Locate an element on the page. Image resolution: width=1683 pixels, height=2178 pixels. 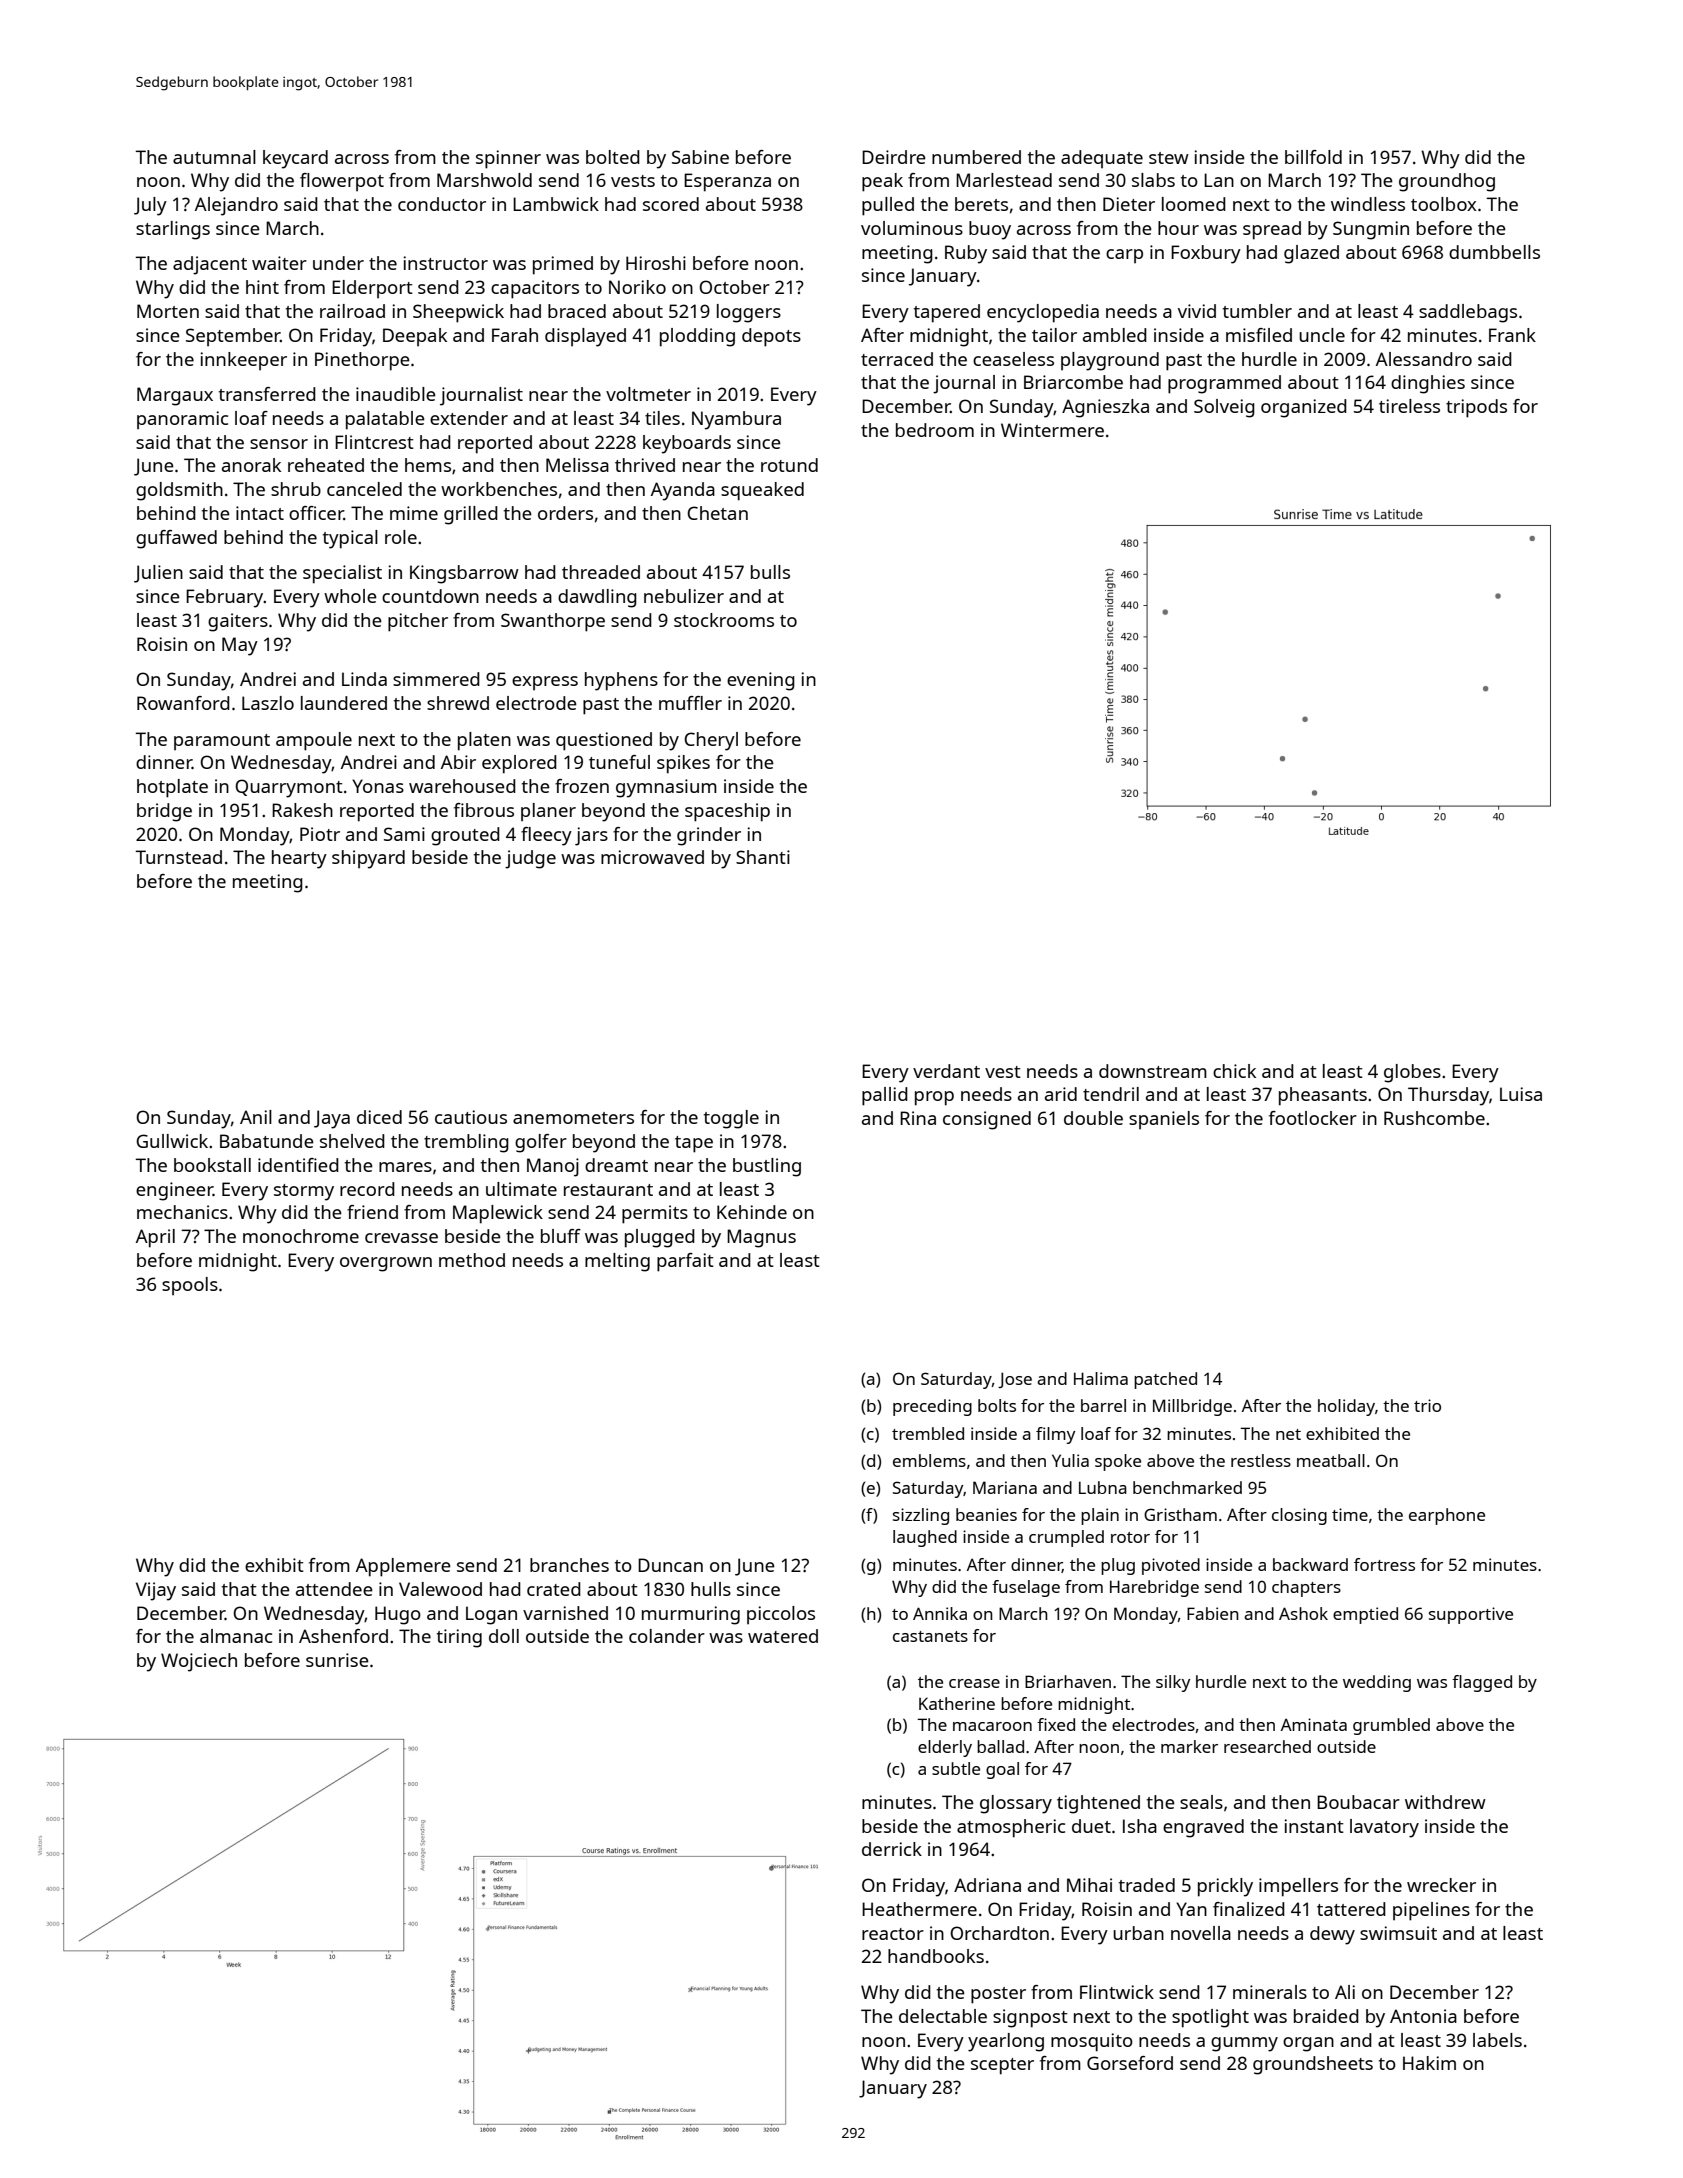
pallid is located at coordinates (885, 1096).
